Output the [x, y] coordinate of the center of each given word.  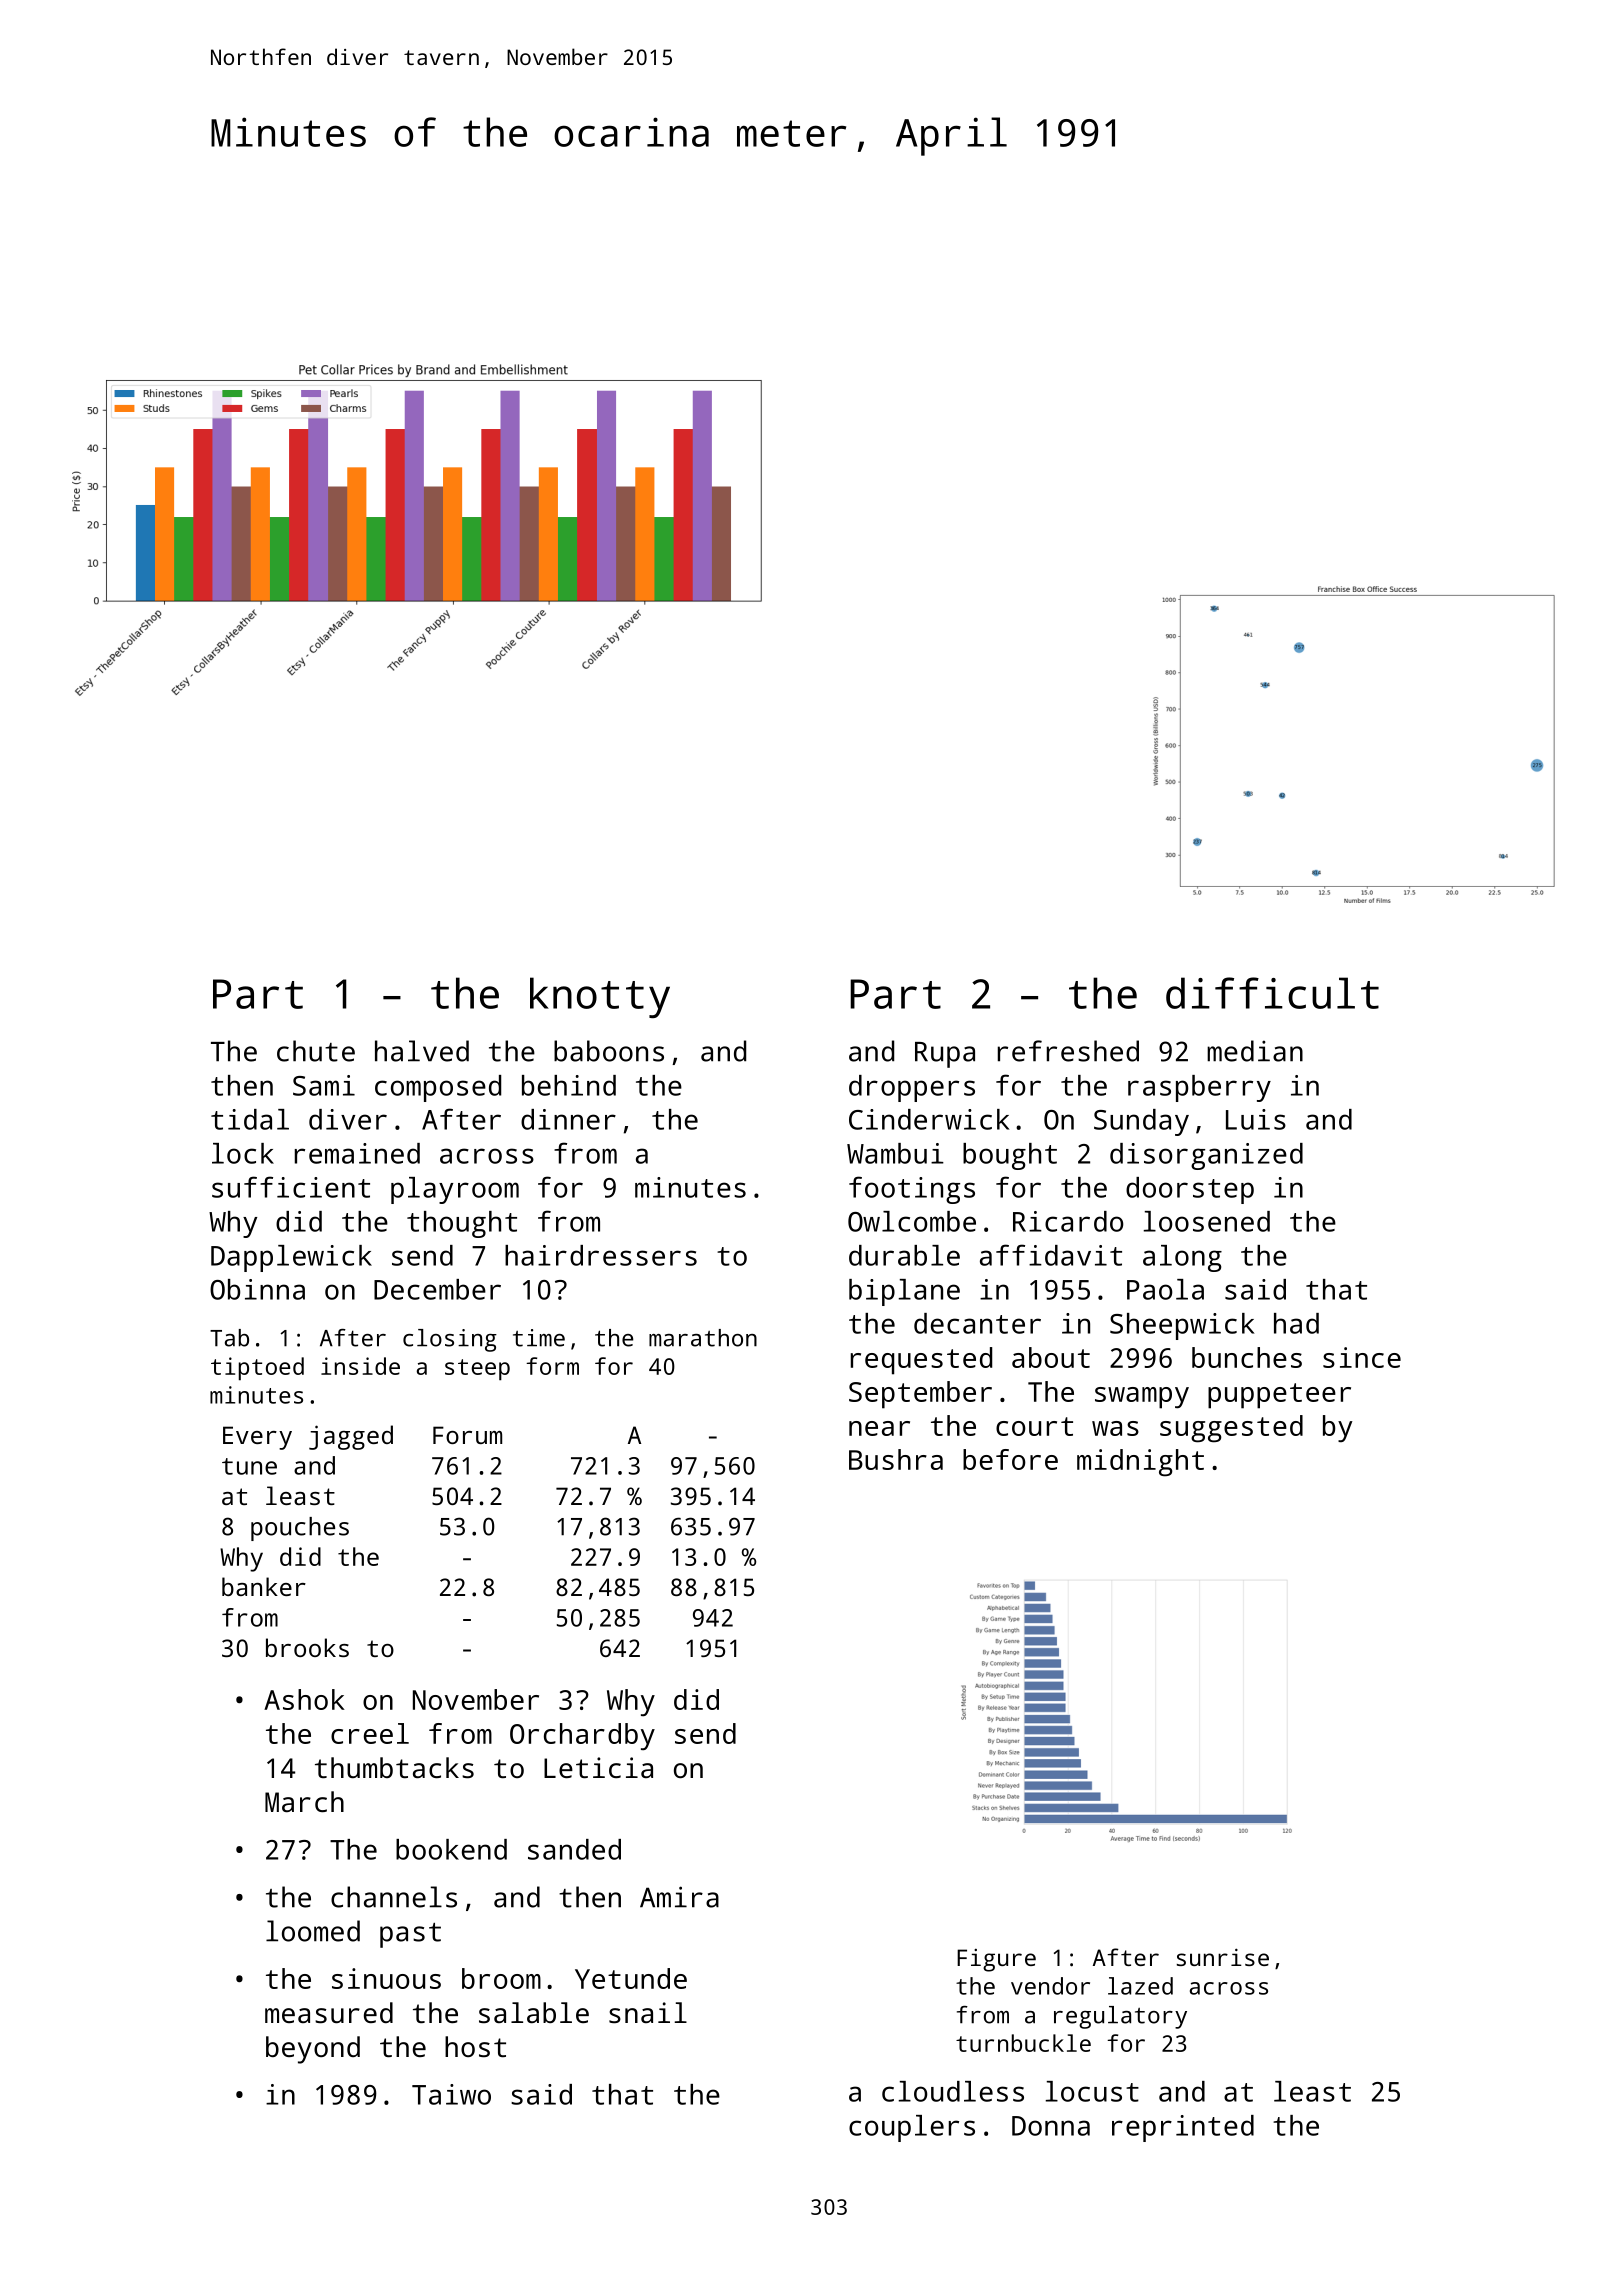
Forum [467, 1435]
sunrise [1223, 1957]
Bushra [896, 1459]
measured [329, 2013]
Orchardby [582, 1737]
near [879, 1428]
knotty [600, 997]
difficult [1272, 993]
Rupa [945, 1055]
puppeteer [1279, 1396]
